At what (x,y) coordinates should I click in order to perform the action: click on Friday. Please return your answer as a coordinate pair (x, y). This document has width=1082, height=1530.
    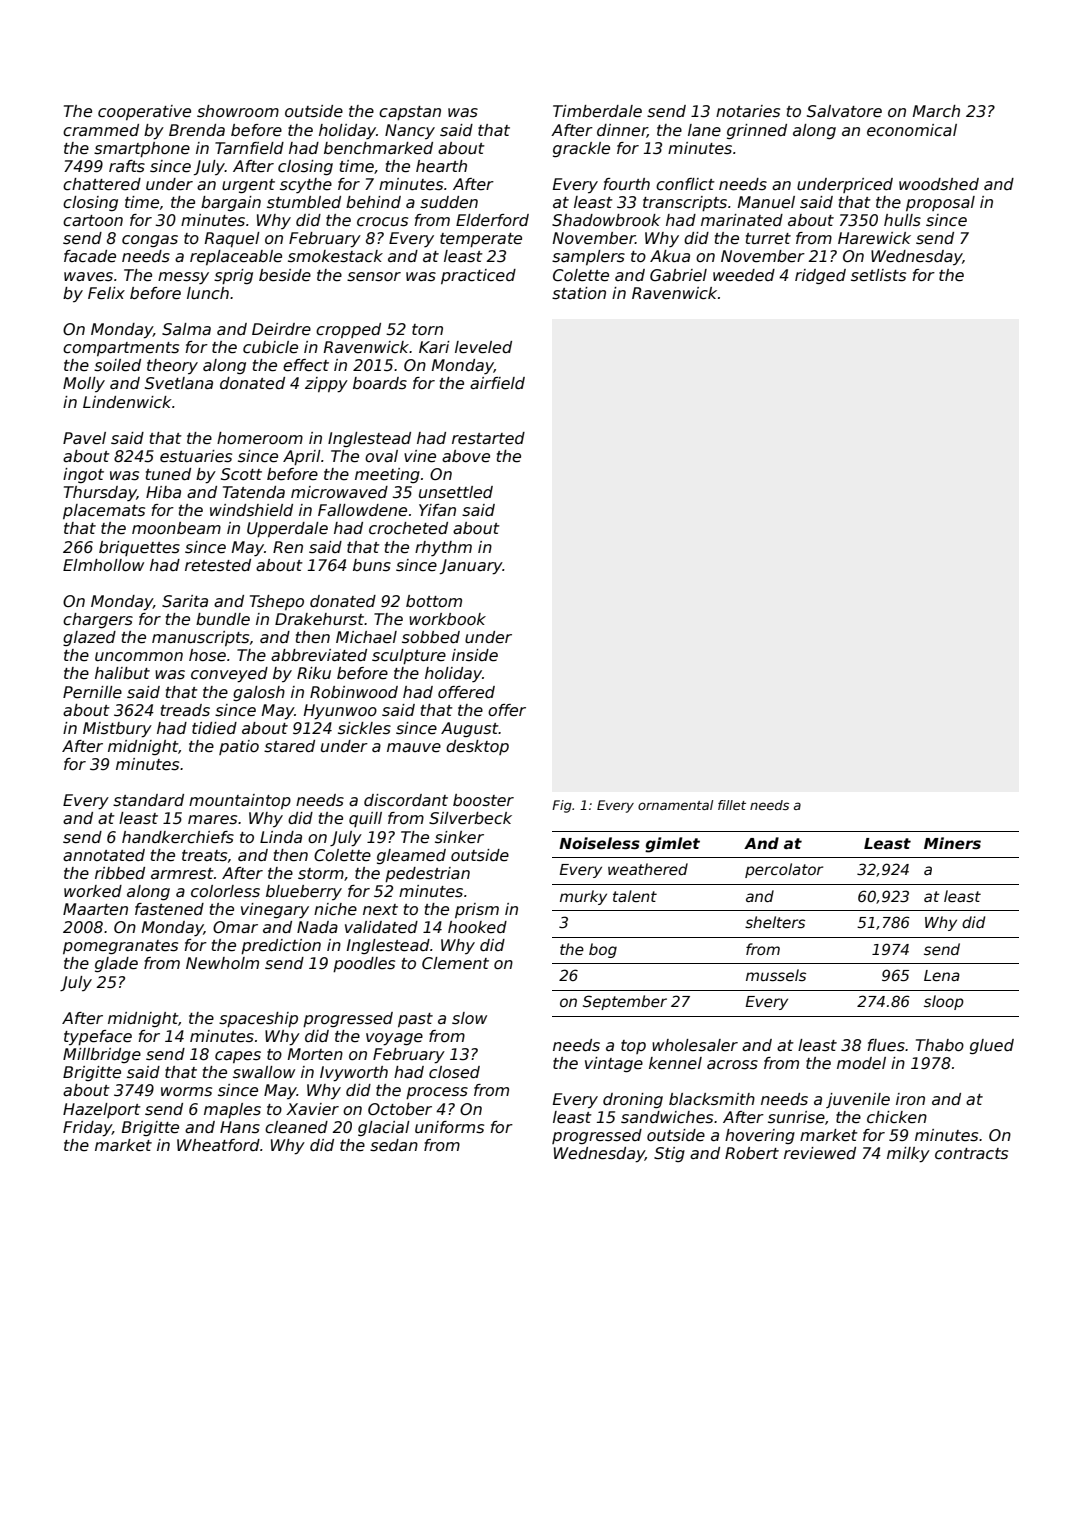
    Looking at the image, I should click on (87, 1129).
